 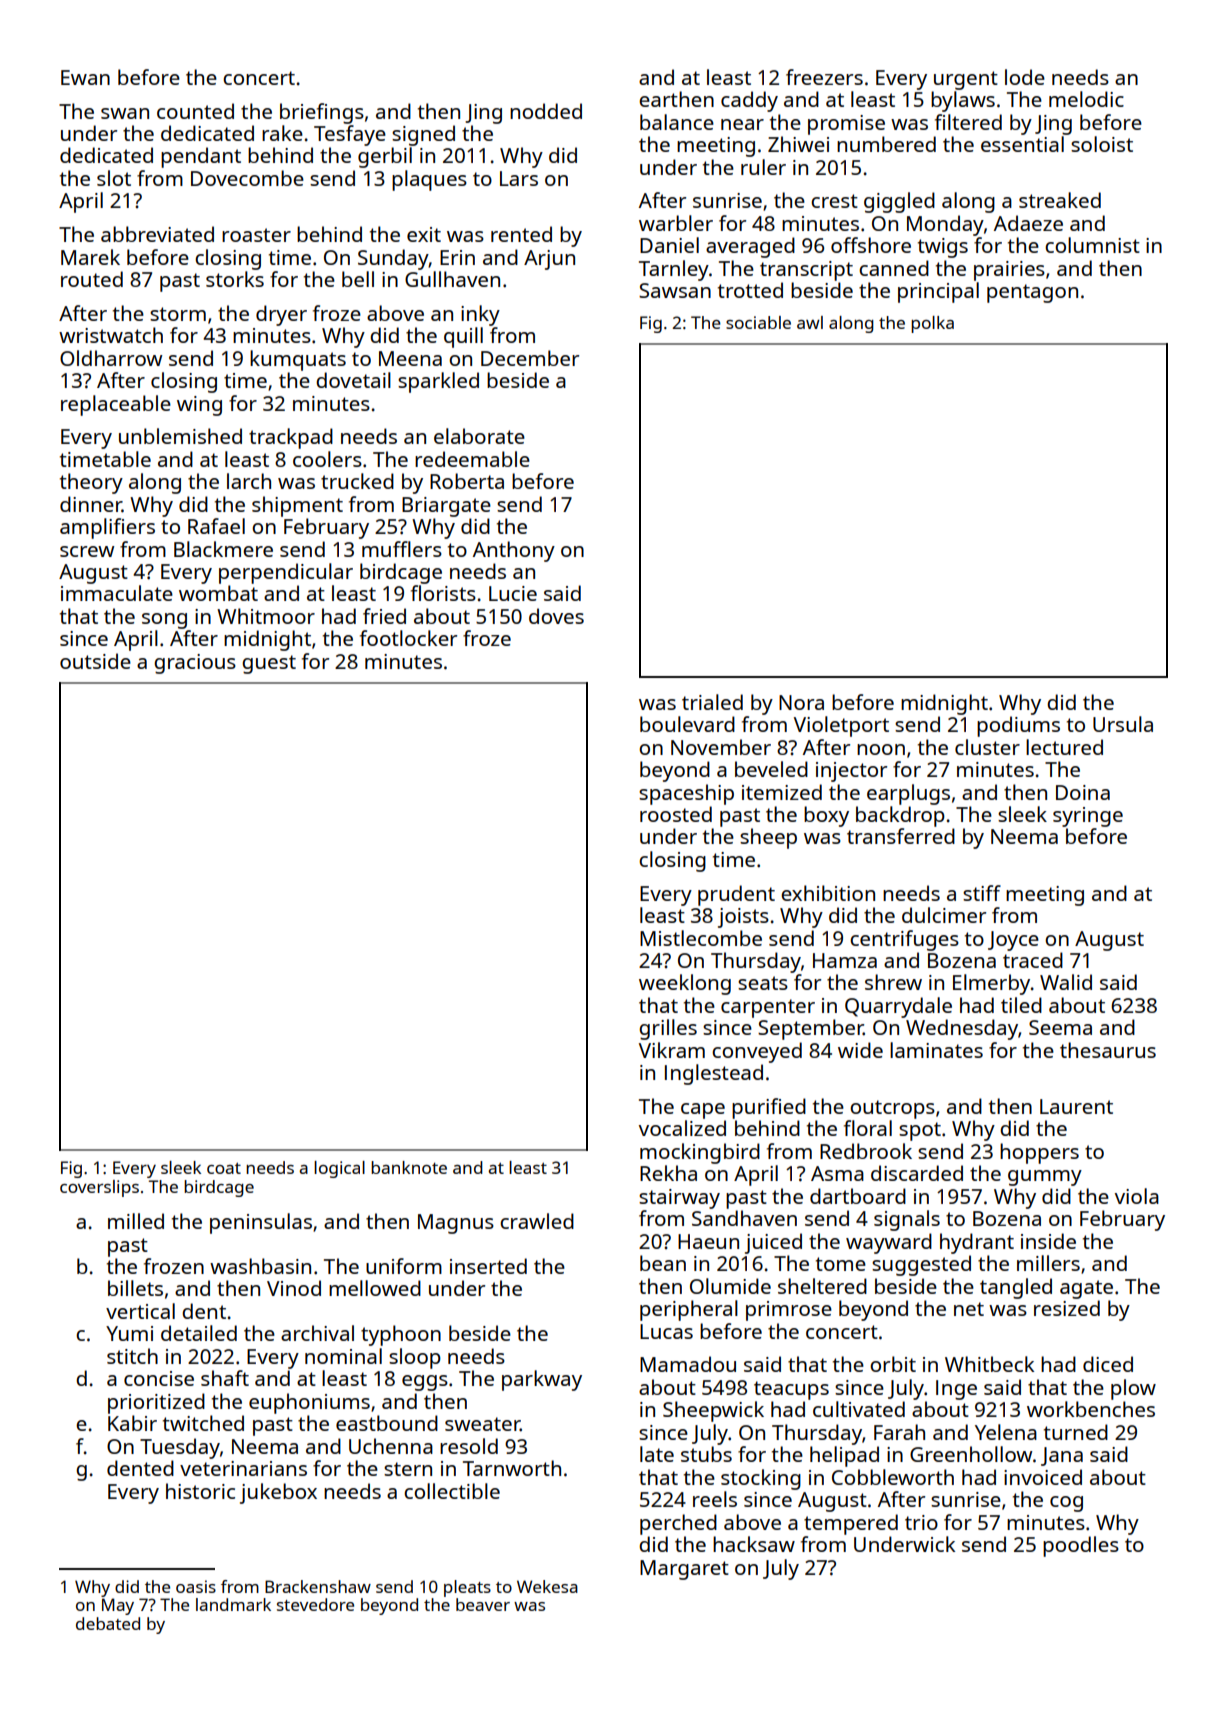 I want to click on outside, so click(x=95, y=661).
